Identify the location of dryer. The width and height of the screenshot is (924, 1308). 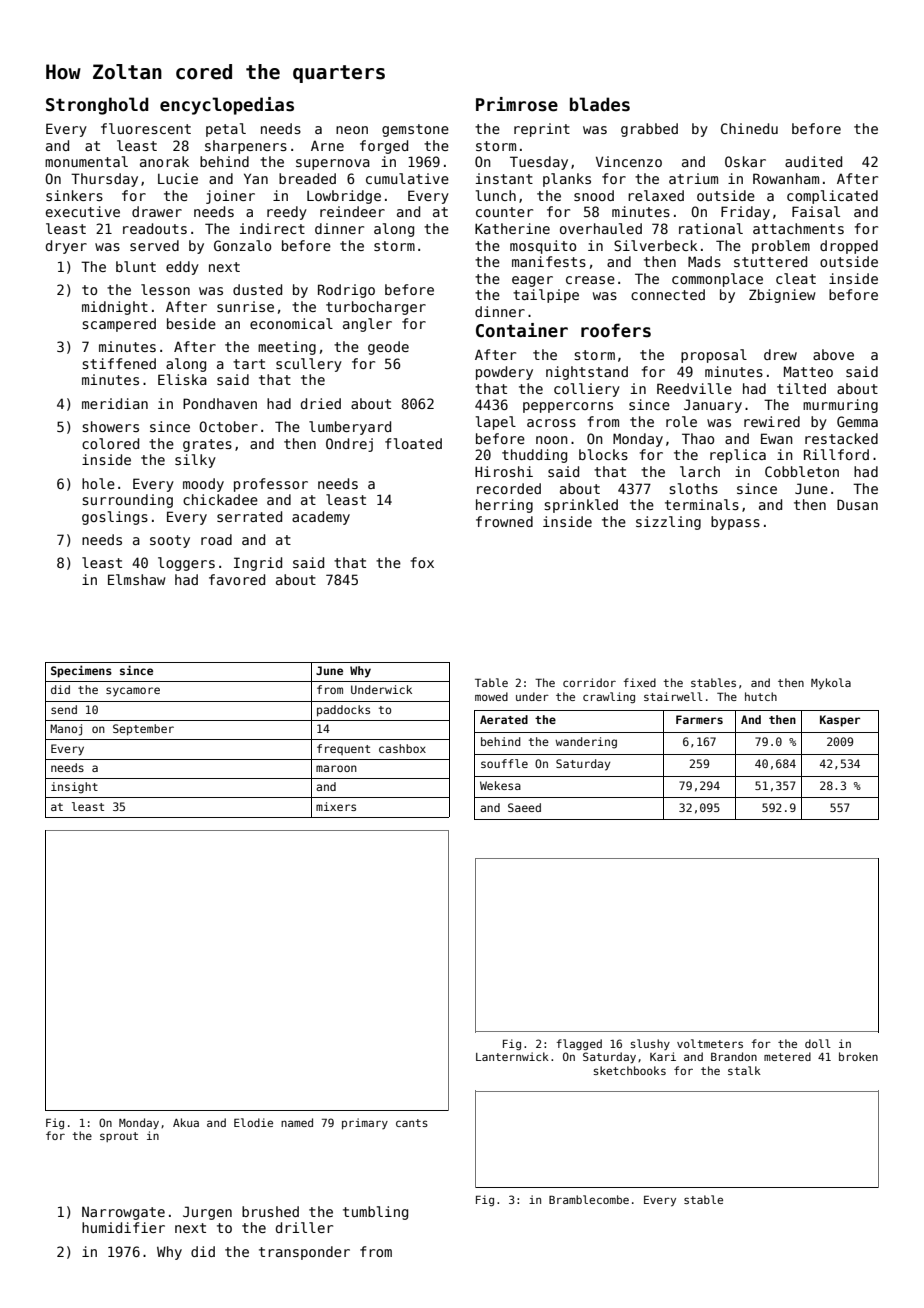
(66, 247).
